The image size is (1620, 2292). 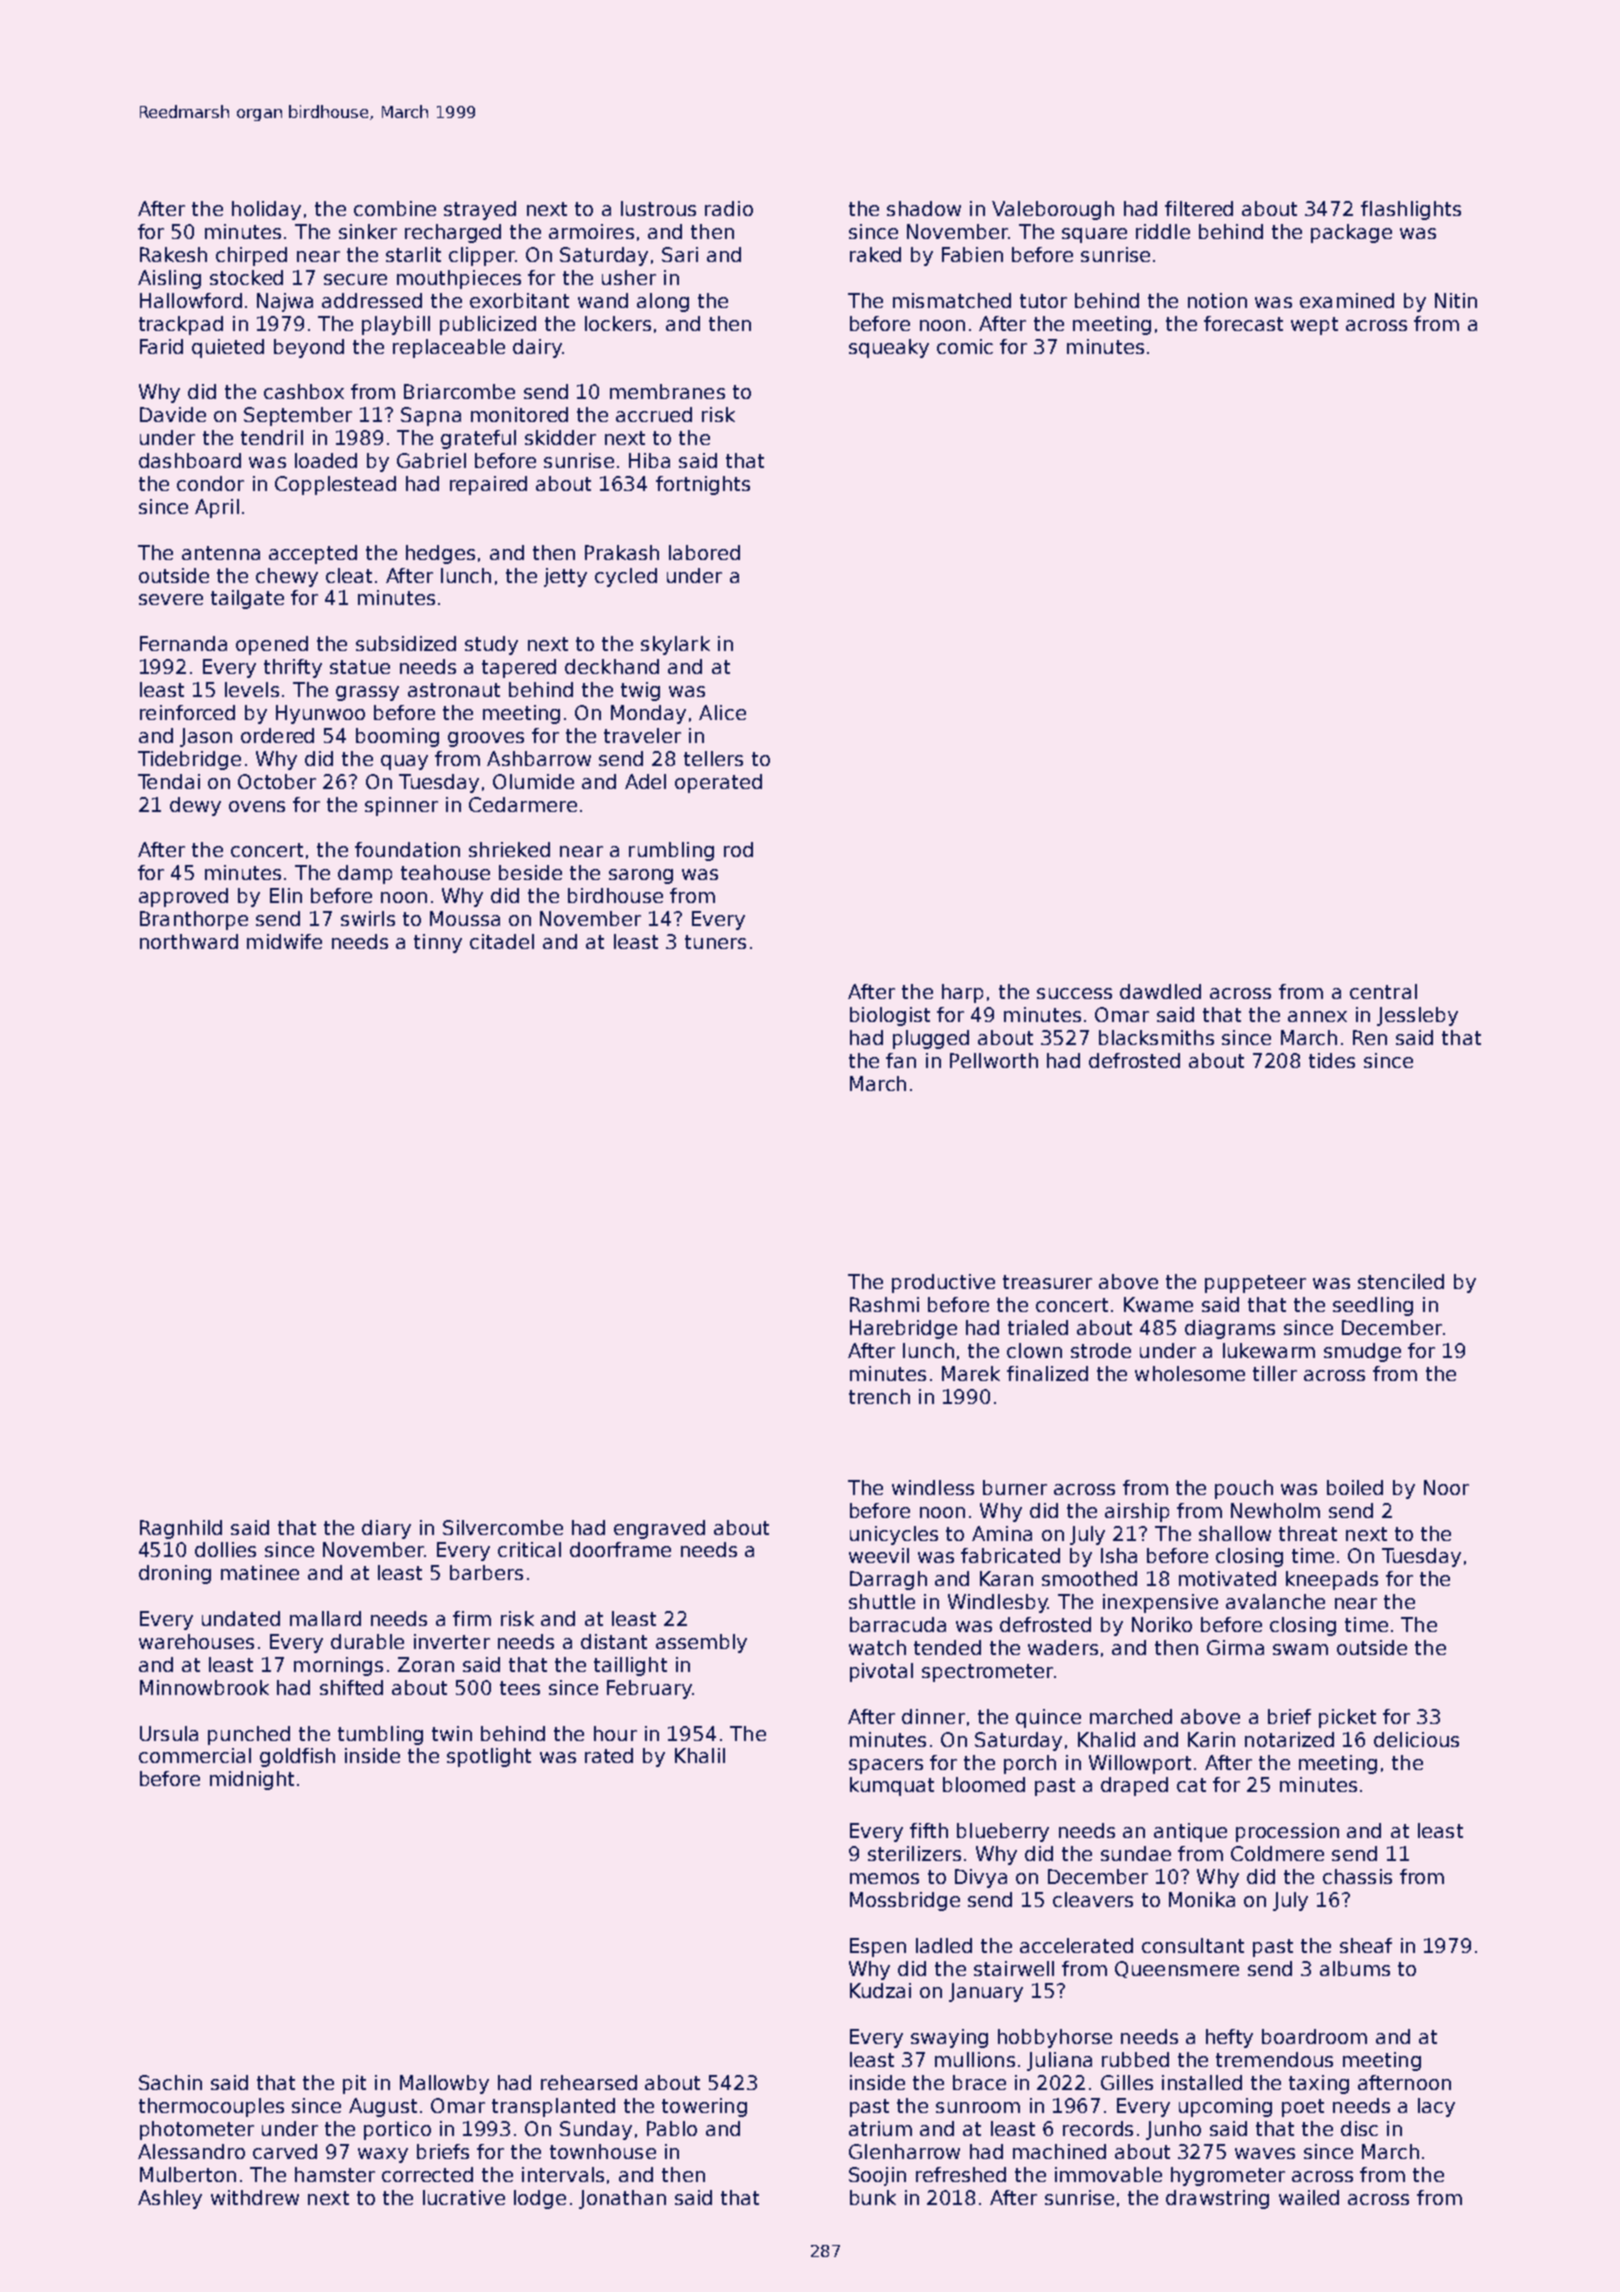 I want to click on Minnowbrook, so click(x=204, y=1687).
